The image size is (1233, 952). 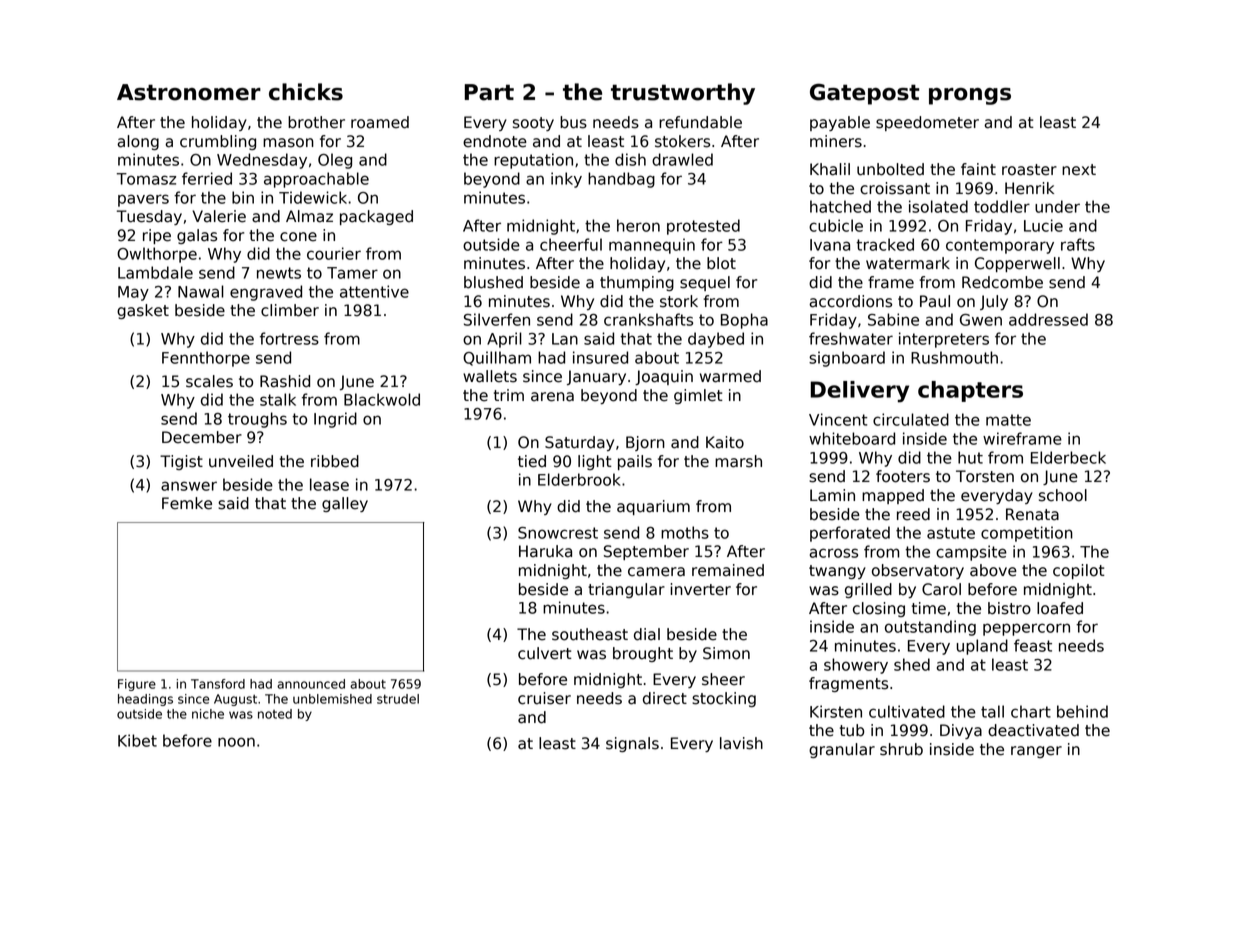 I want to click on Rashid, so click(x=285, y=381).
